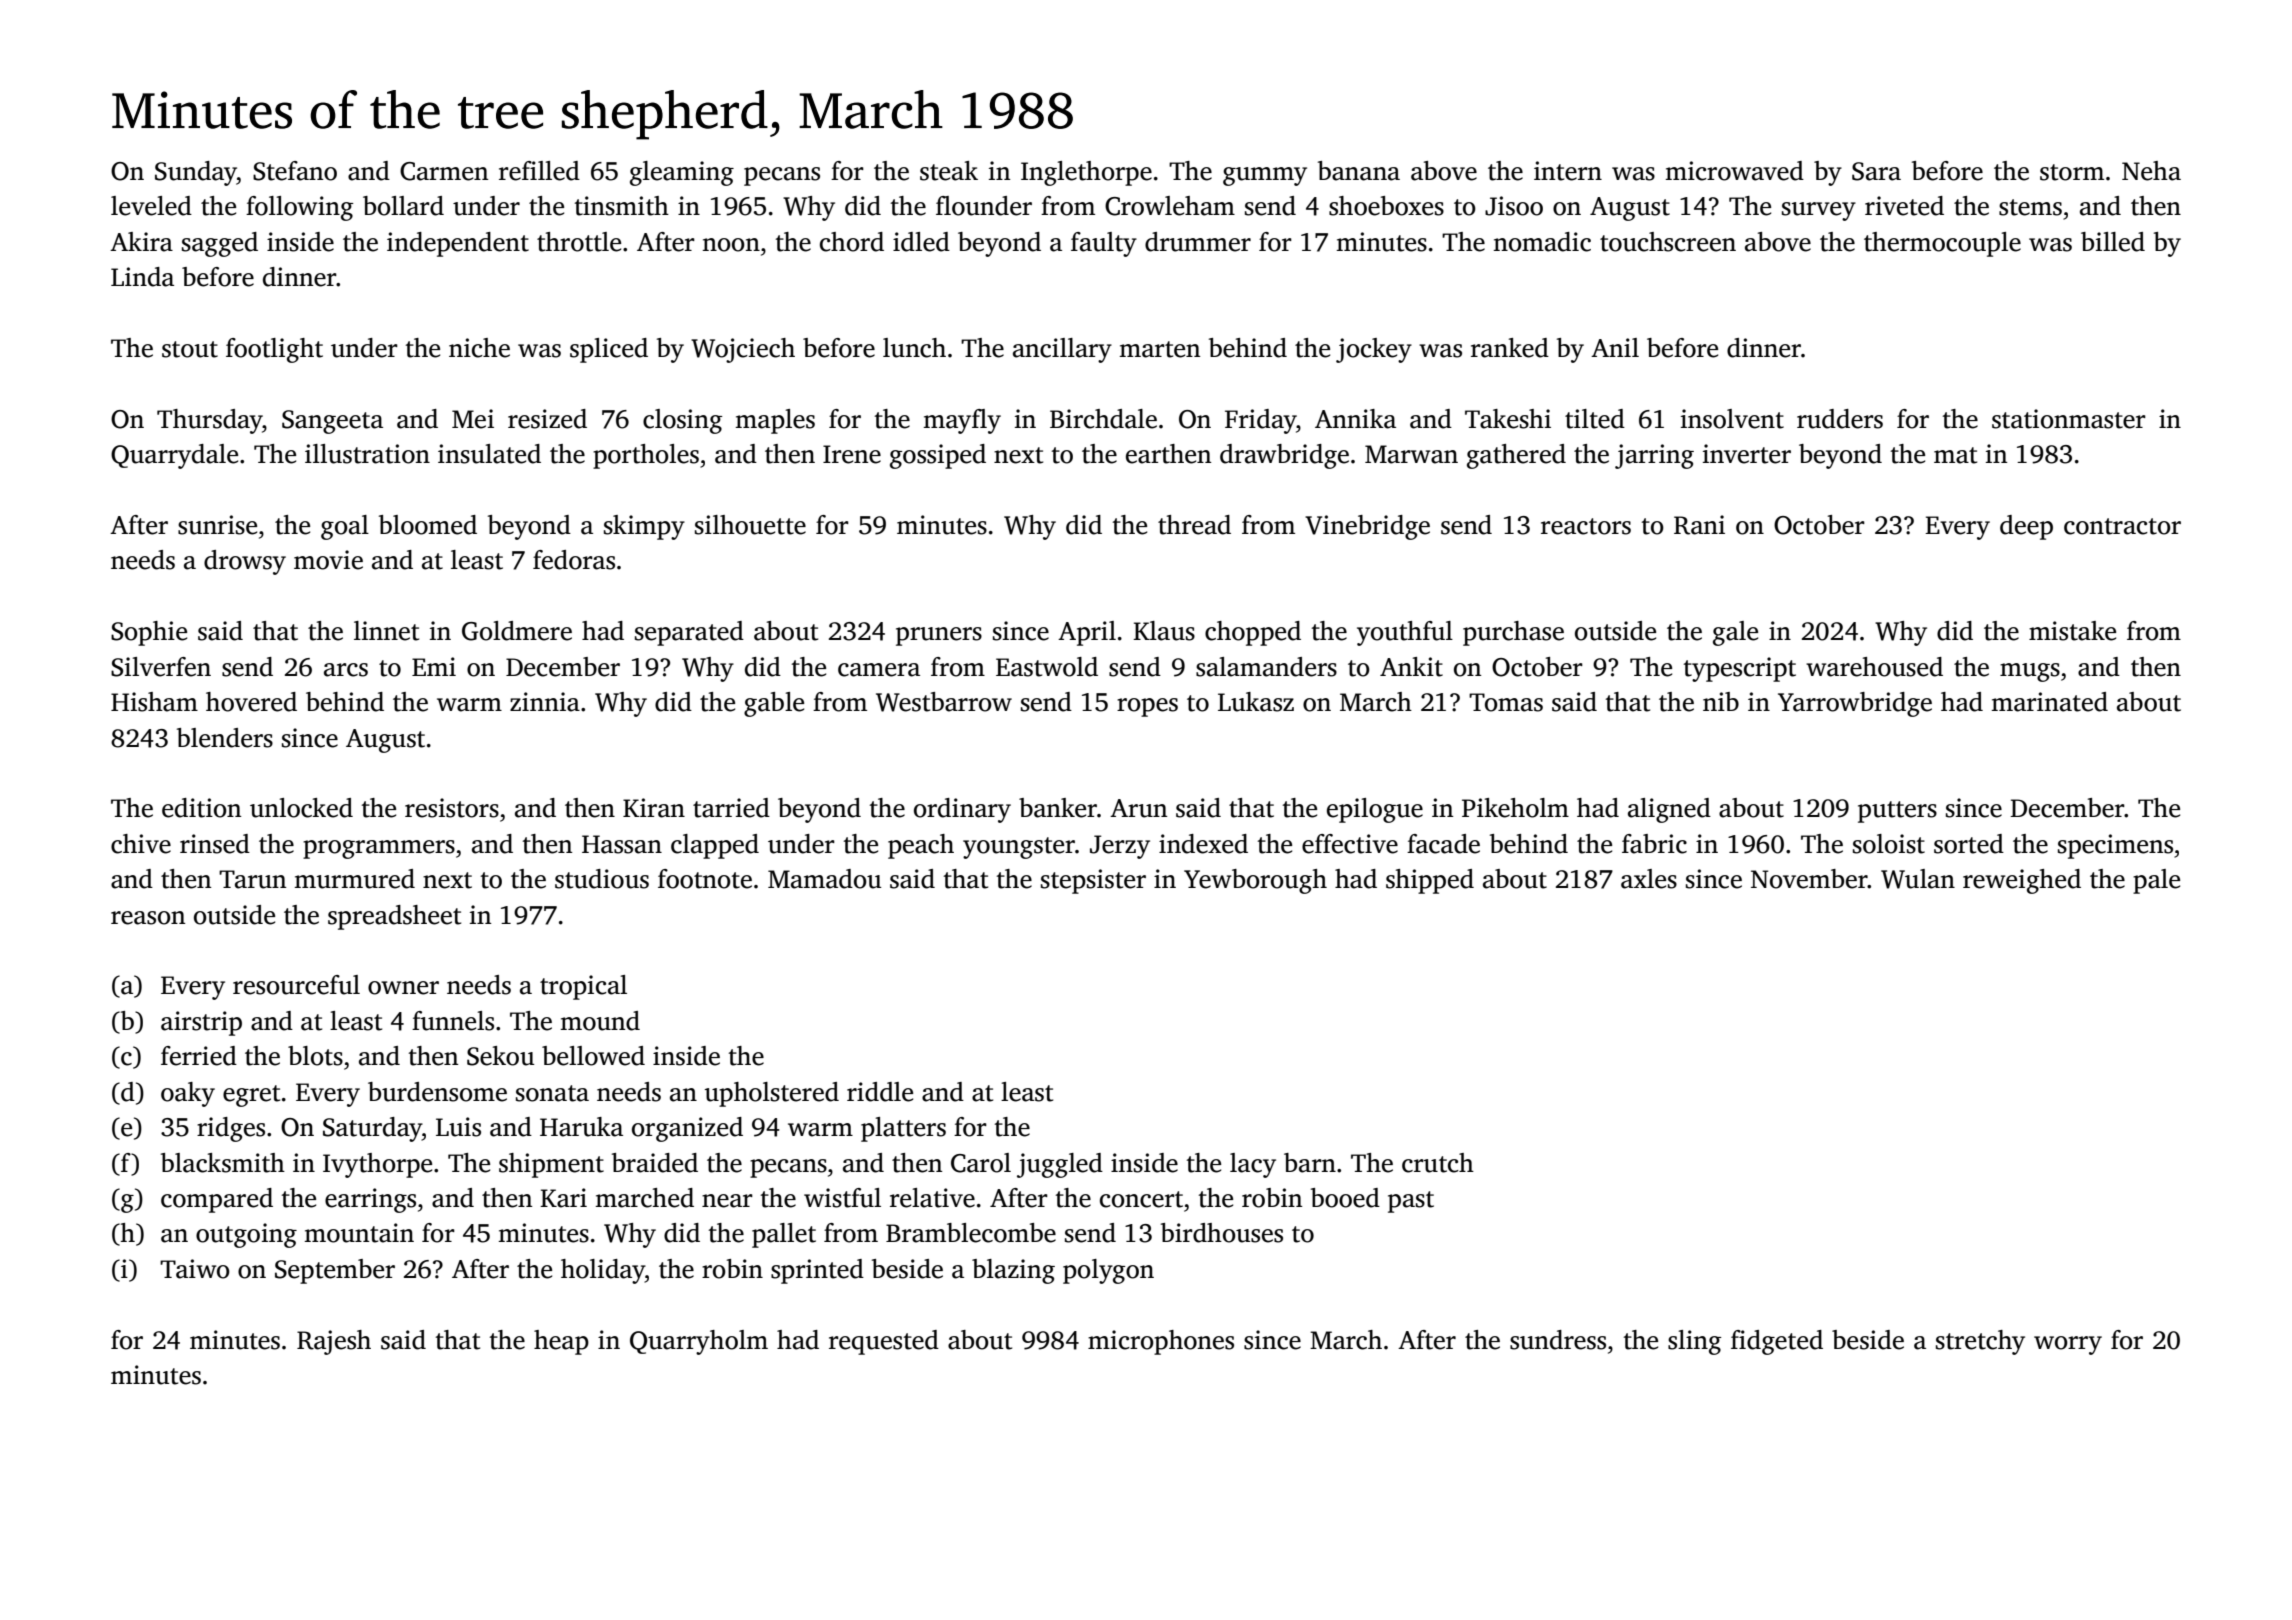 The width and height of the screenshot is (2292, 1620). What do you see at coordinates (1734, 171) in the screenshot?
I see `microwaved` at bounding box center [1734, 171].
